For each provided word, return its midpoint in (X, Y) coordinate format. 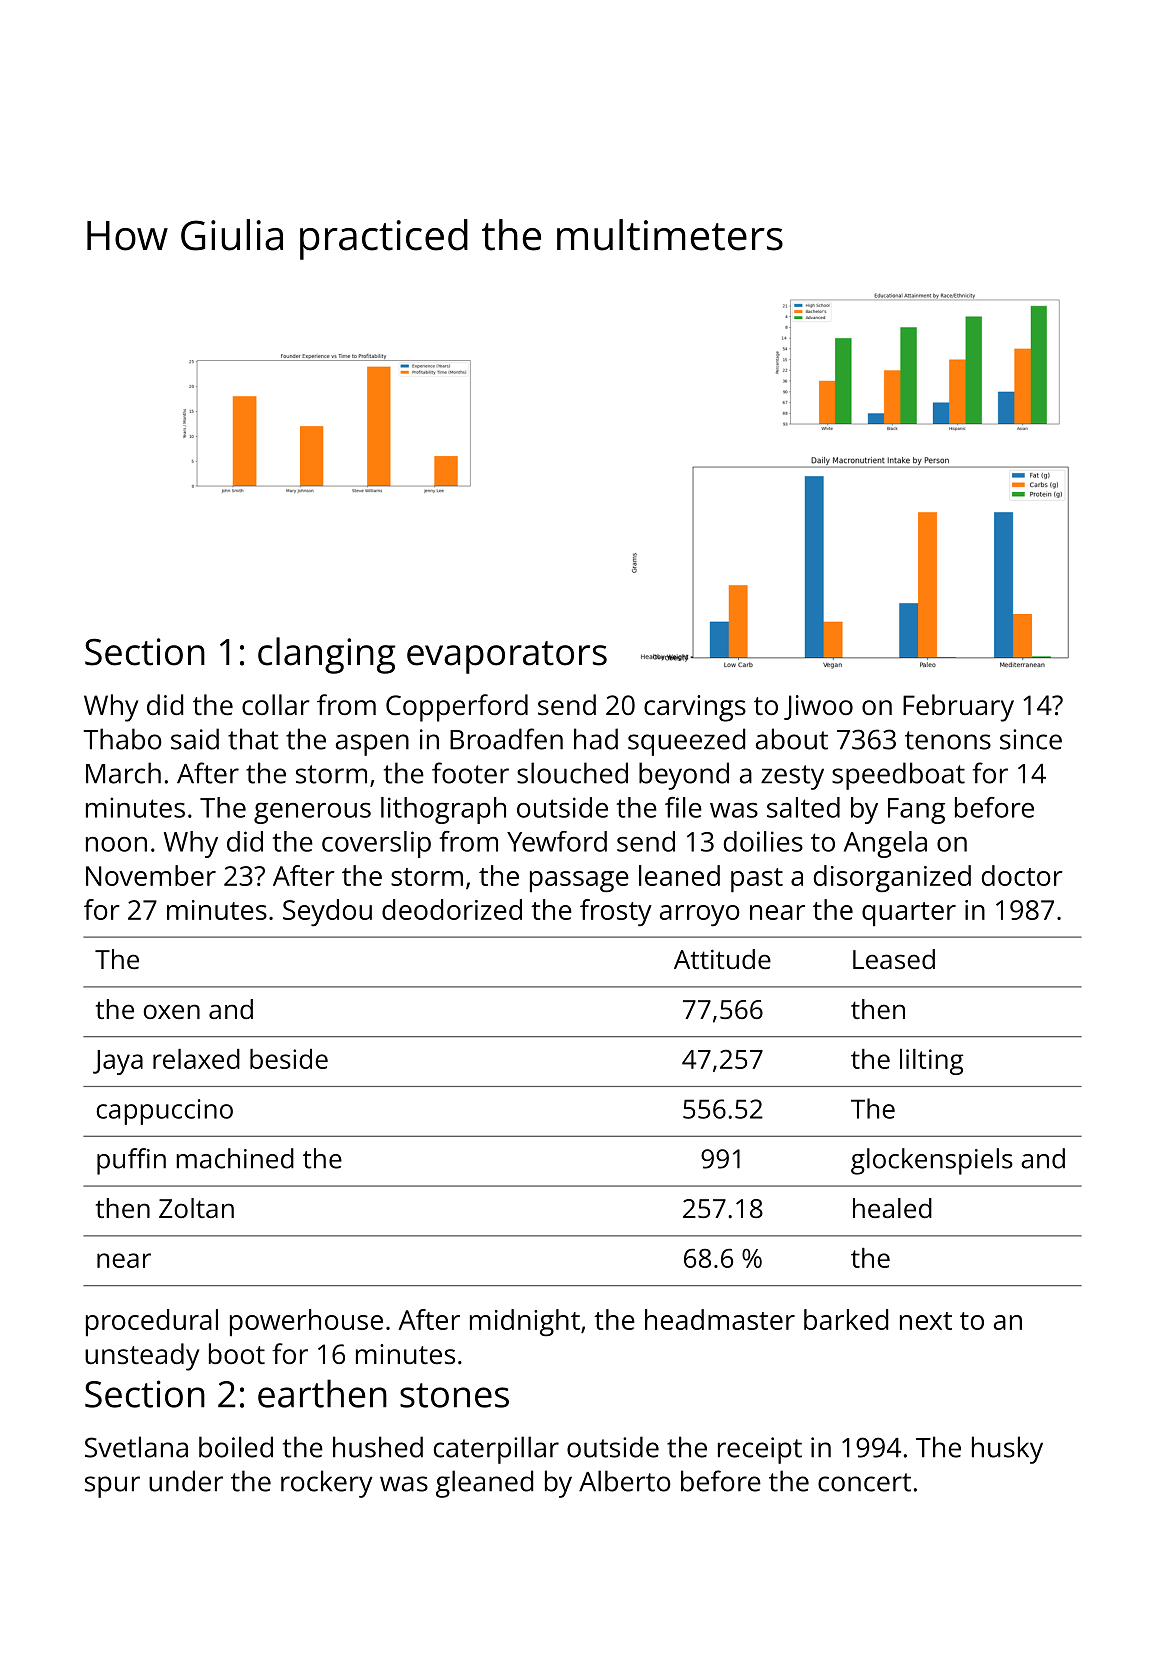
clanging (326, 655)
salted (803, 807)
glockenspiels (932, 1161)
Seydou (327, 912)
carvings (695, 708)
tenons (948, 740)
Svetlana (136, 1447)
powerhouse (306, 1322)
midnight (525, 1322)
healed (892, 1208)
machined (235, 1158)
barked (846, 1319)
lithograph (443, 810)
